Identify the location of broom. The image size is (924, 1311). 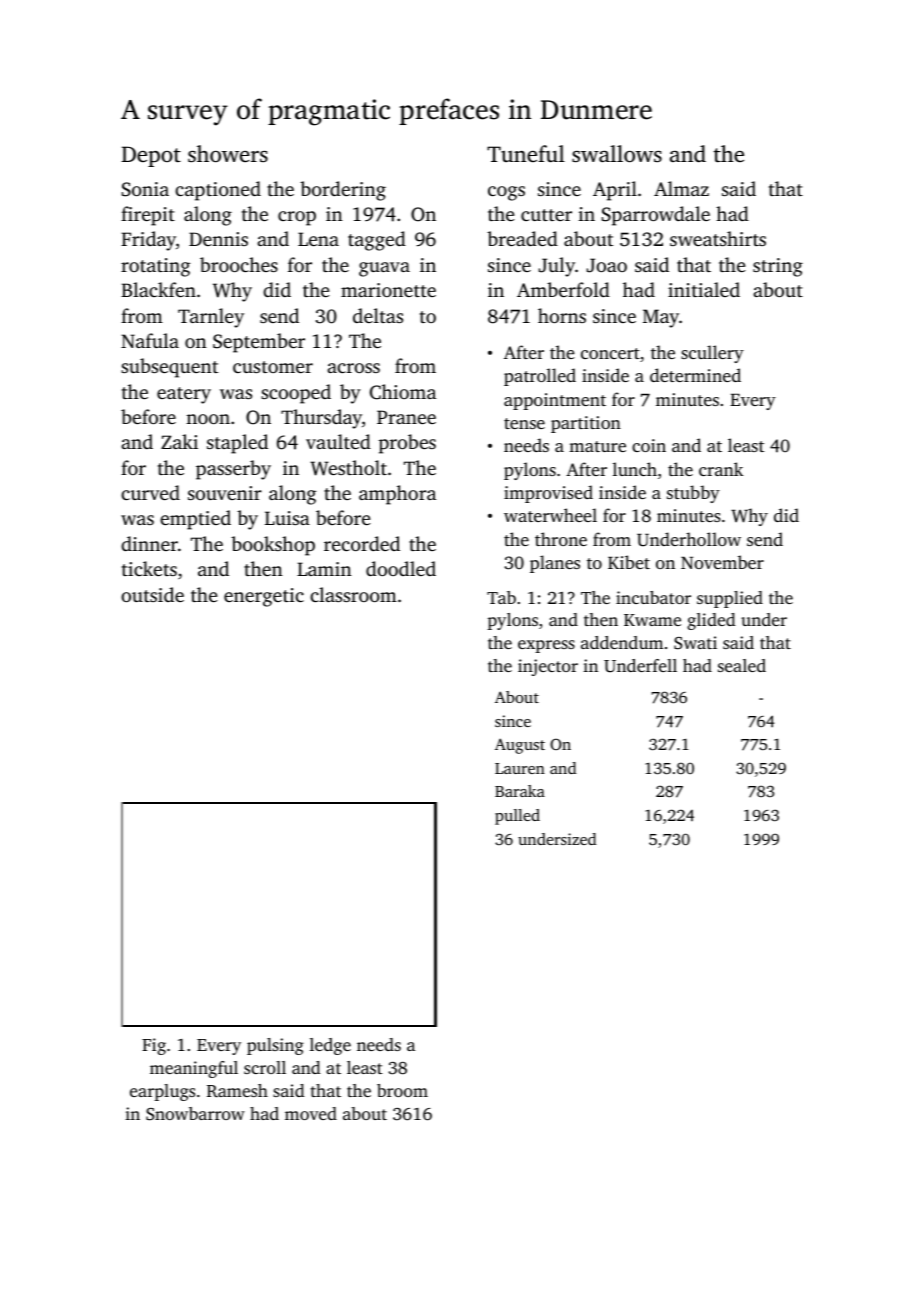
(402, 1090).
